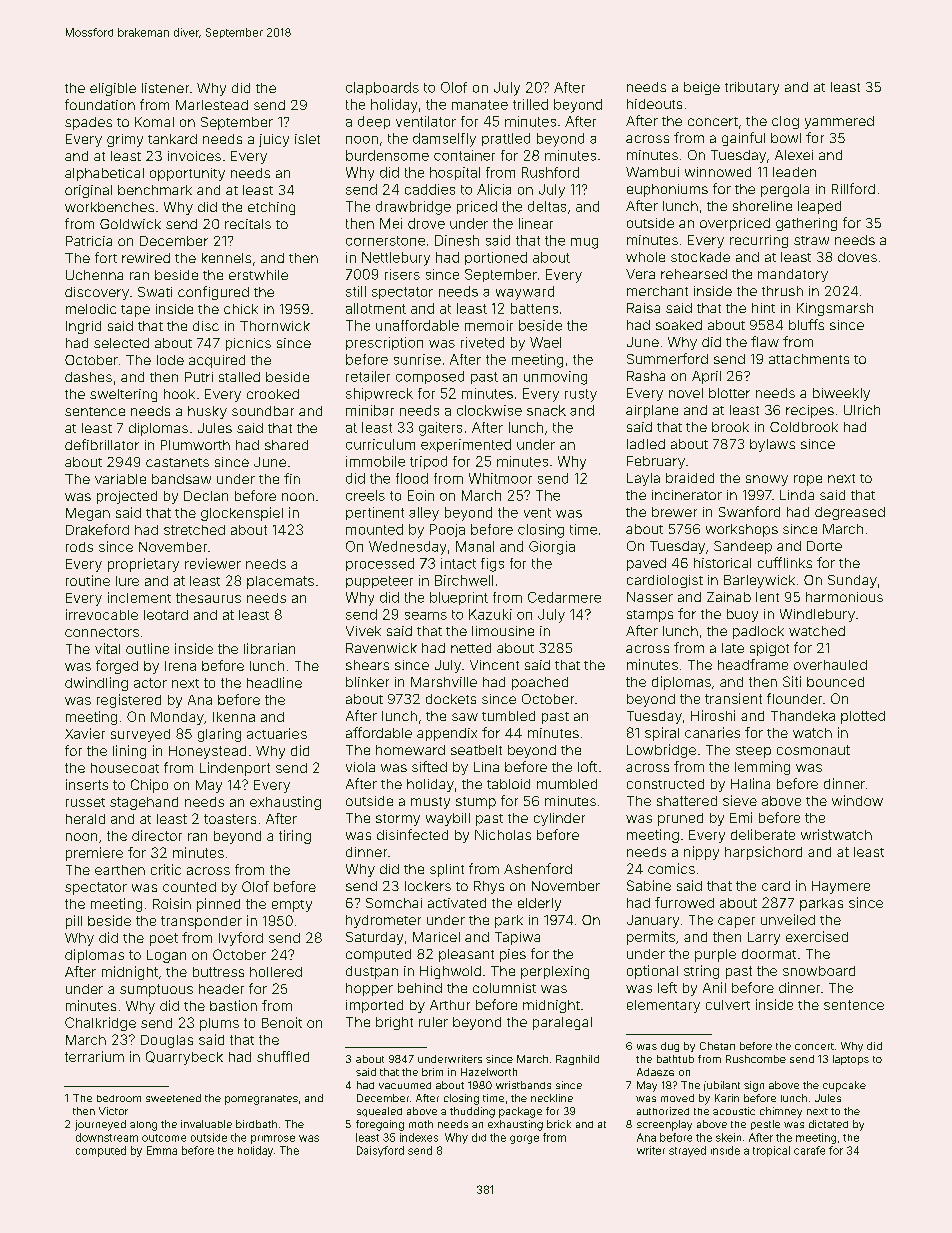 Image resolution: width=952 pixels, height=1233 pixels. What do you see at coordinates (382, 88) in the screenshot?
I see `clapboards` at bounding box center [382, 88].
